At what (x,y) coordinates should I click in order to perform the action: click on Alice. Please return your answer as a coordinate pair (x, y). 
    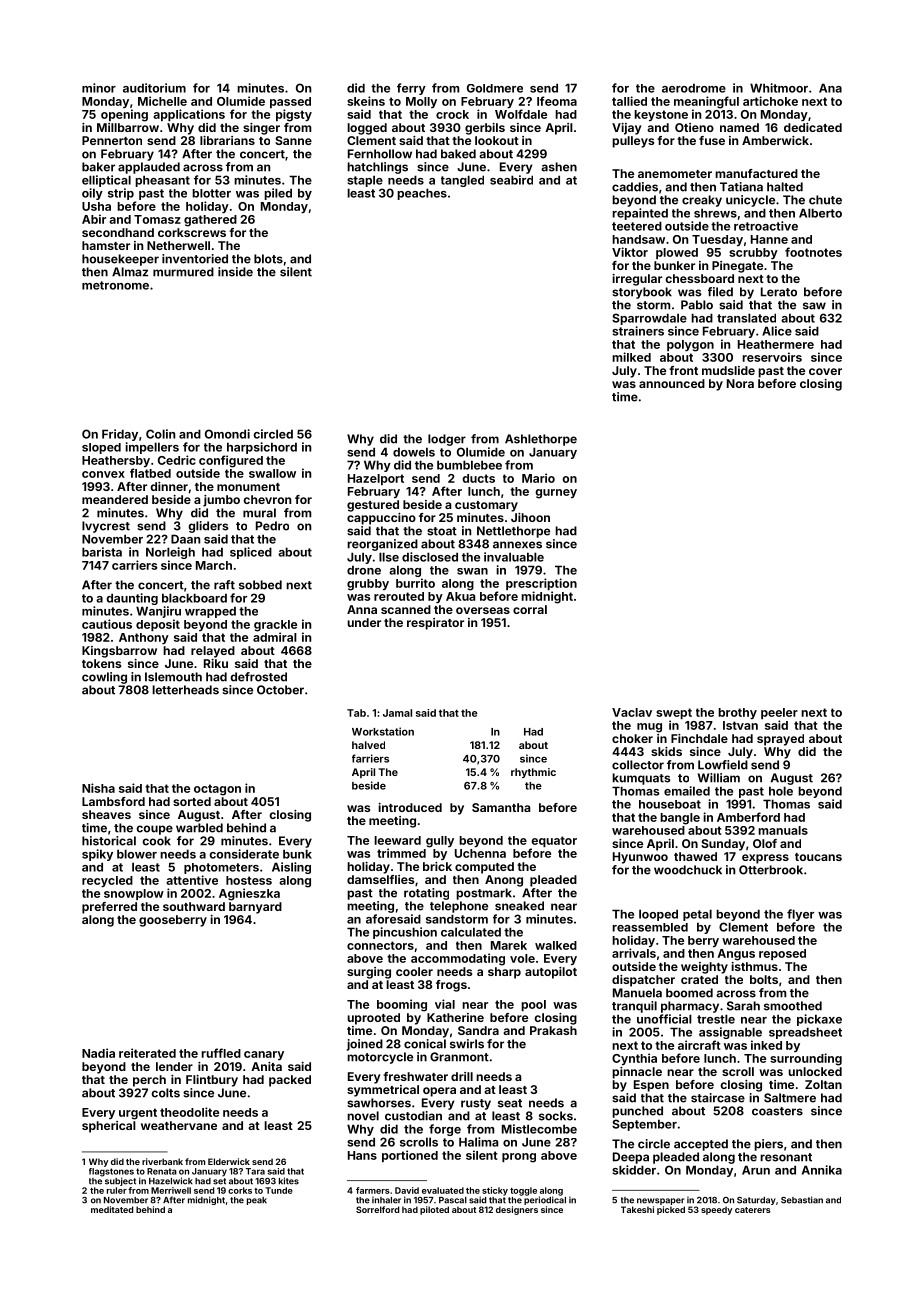
    Looking at the image, I should click on (777, 331).
